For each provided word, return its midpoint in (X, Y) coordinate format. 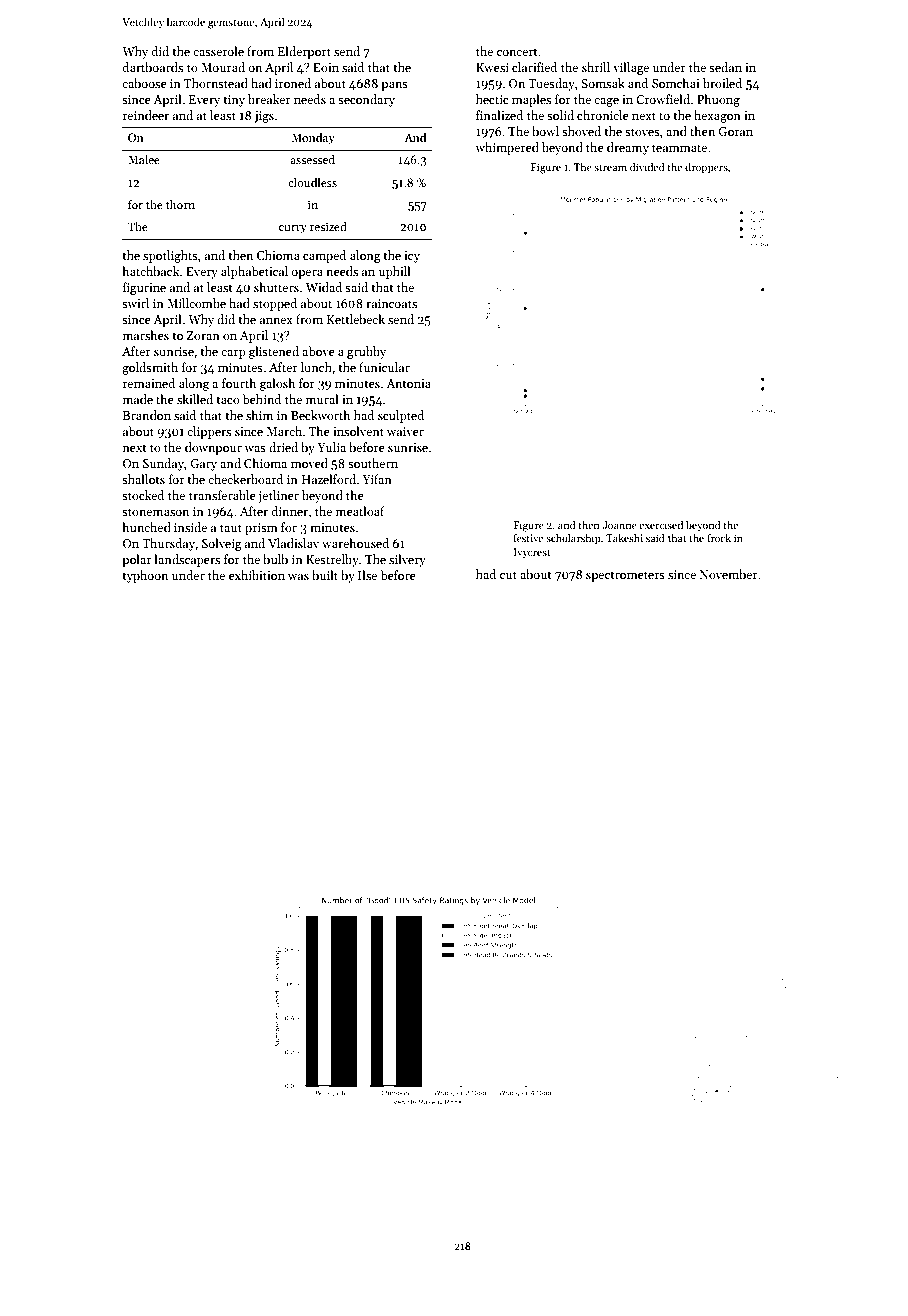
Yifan (377, 479)
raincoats (391, 303)
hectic (492, 99)
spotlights (170, 256)
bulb (275, 559)
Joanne (619, 525)
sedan (725, 67)
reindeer (146, 115)
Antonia (408, 383)
